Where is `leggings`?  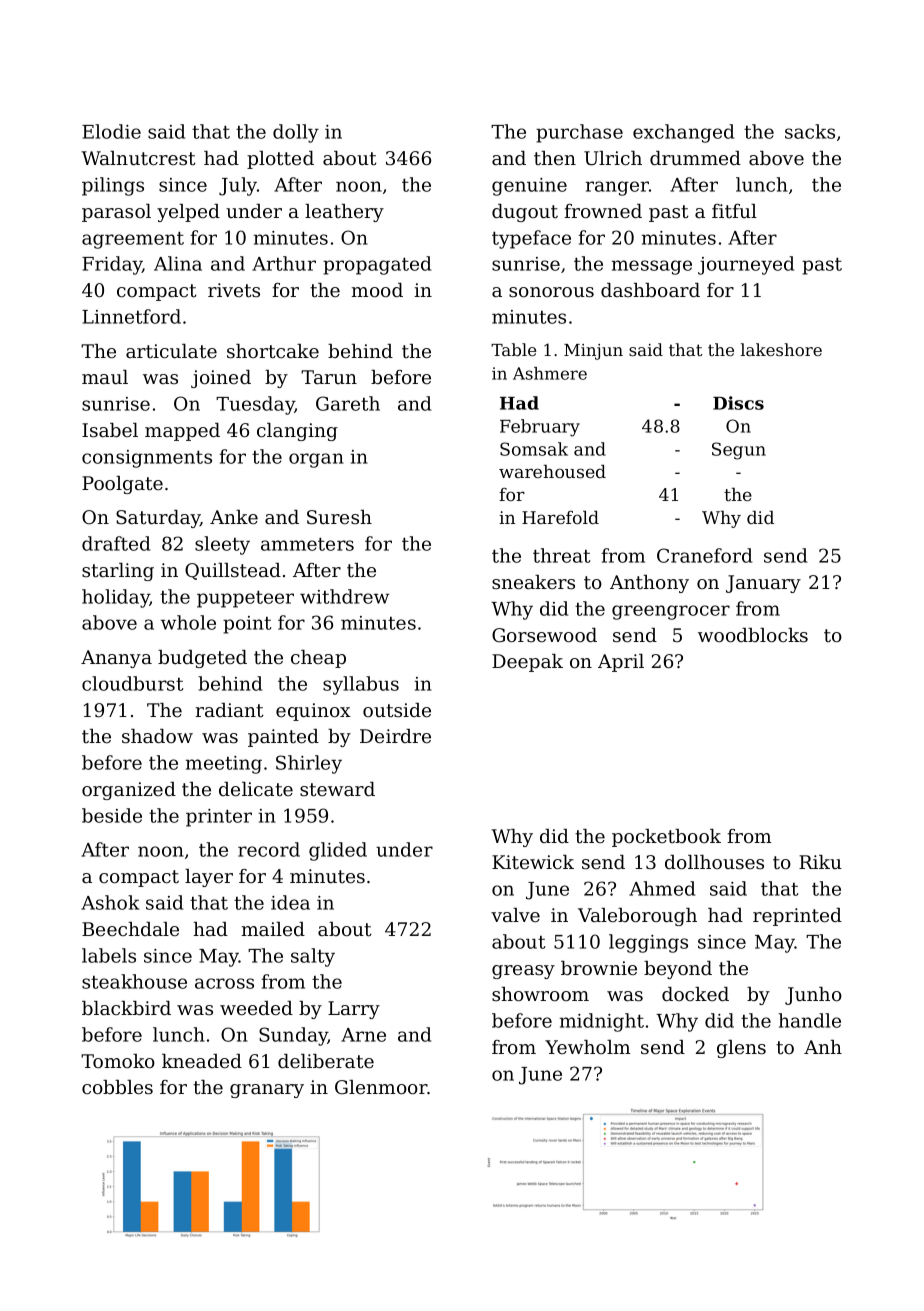
leggings is located at coordinates (648, 943).
